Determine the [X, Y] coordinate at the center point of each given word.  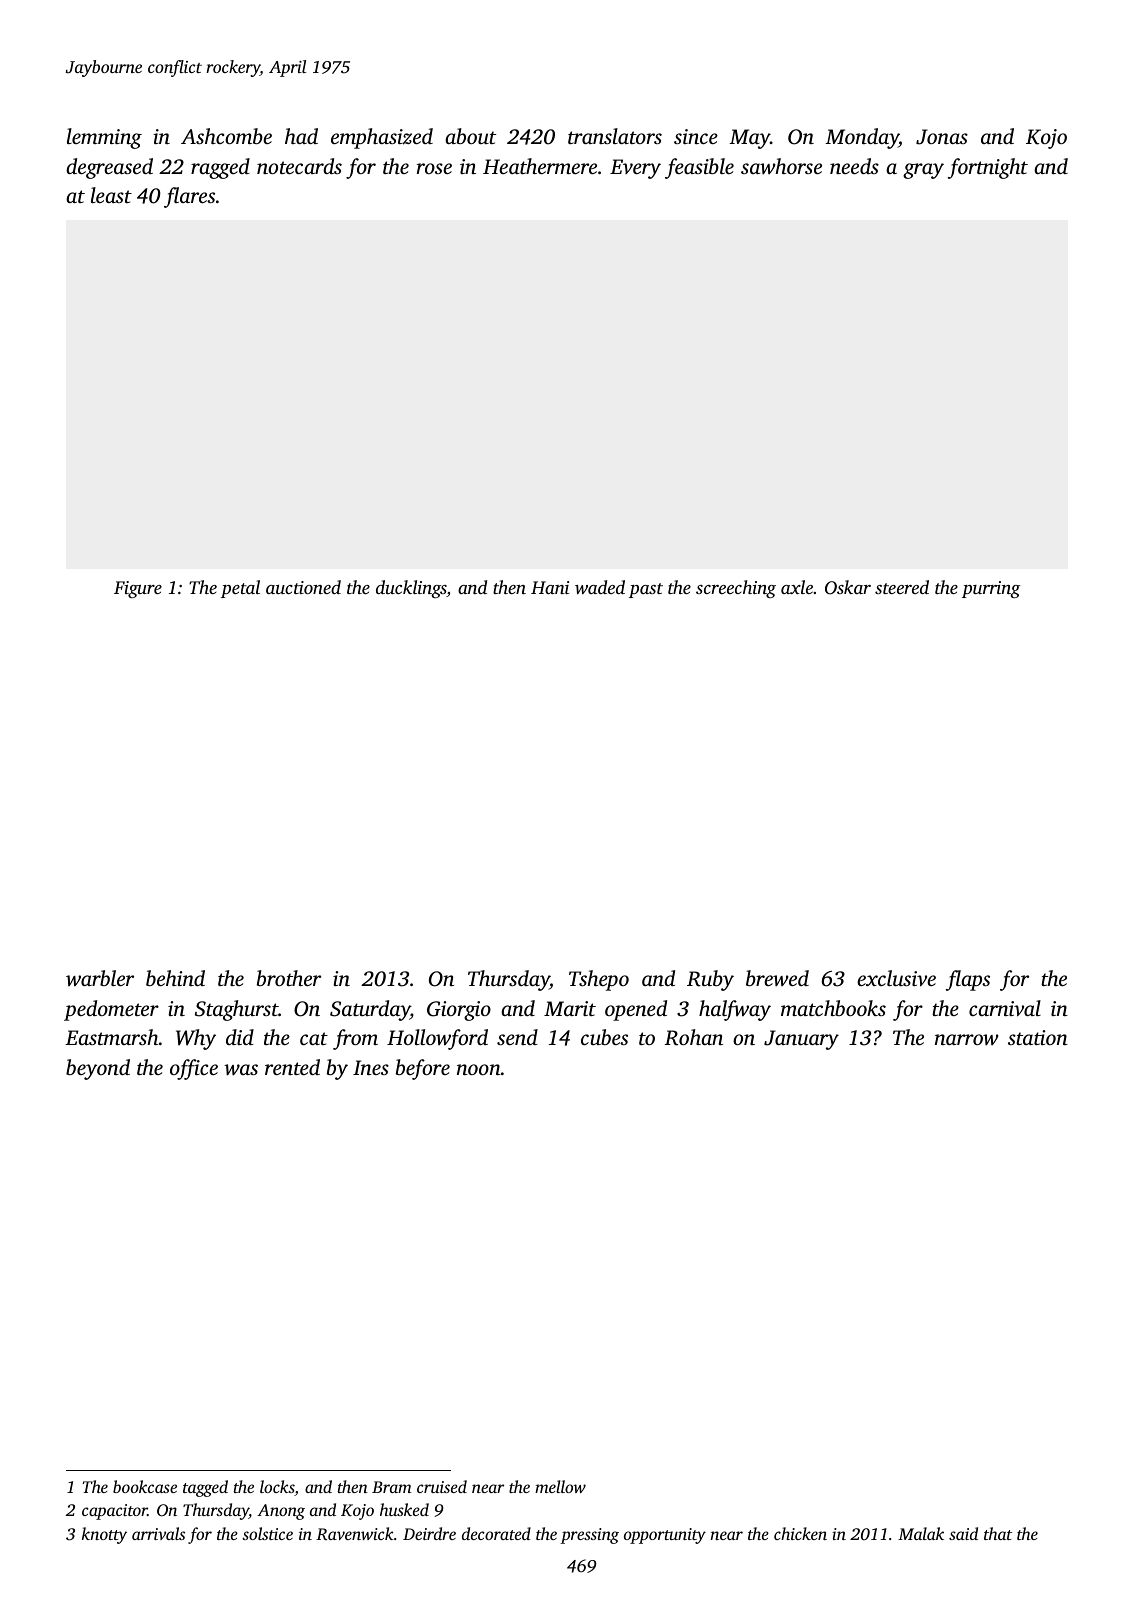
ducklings [411, 589]
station [1038, 1037]
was [241, 1070]
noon [479, 1069]
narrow [967, 1039]
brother [289, 978]
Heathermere [540, 166]
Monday [862, 138]
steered [902, 587]
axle [797, 587]
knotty [104, 1535]
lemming [104, 138]
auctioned [303, 587]
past [646, 590]
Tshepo [599, 980]
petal [240, 589]
